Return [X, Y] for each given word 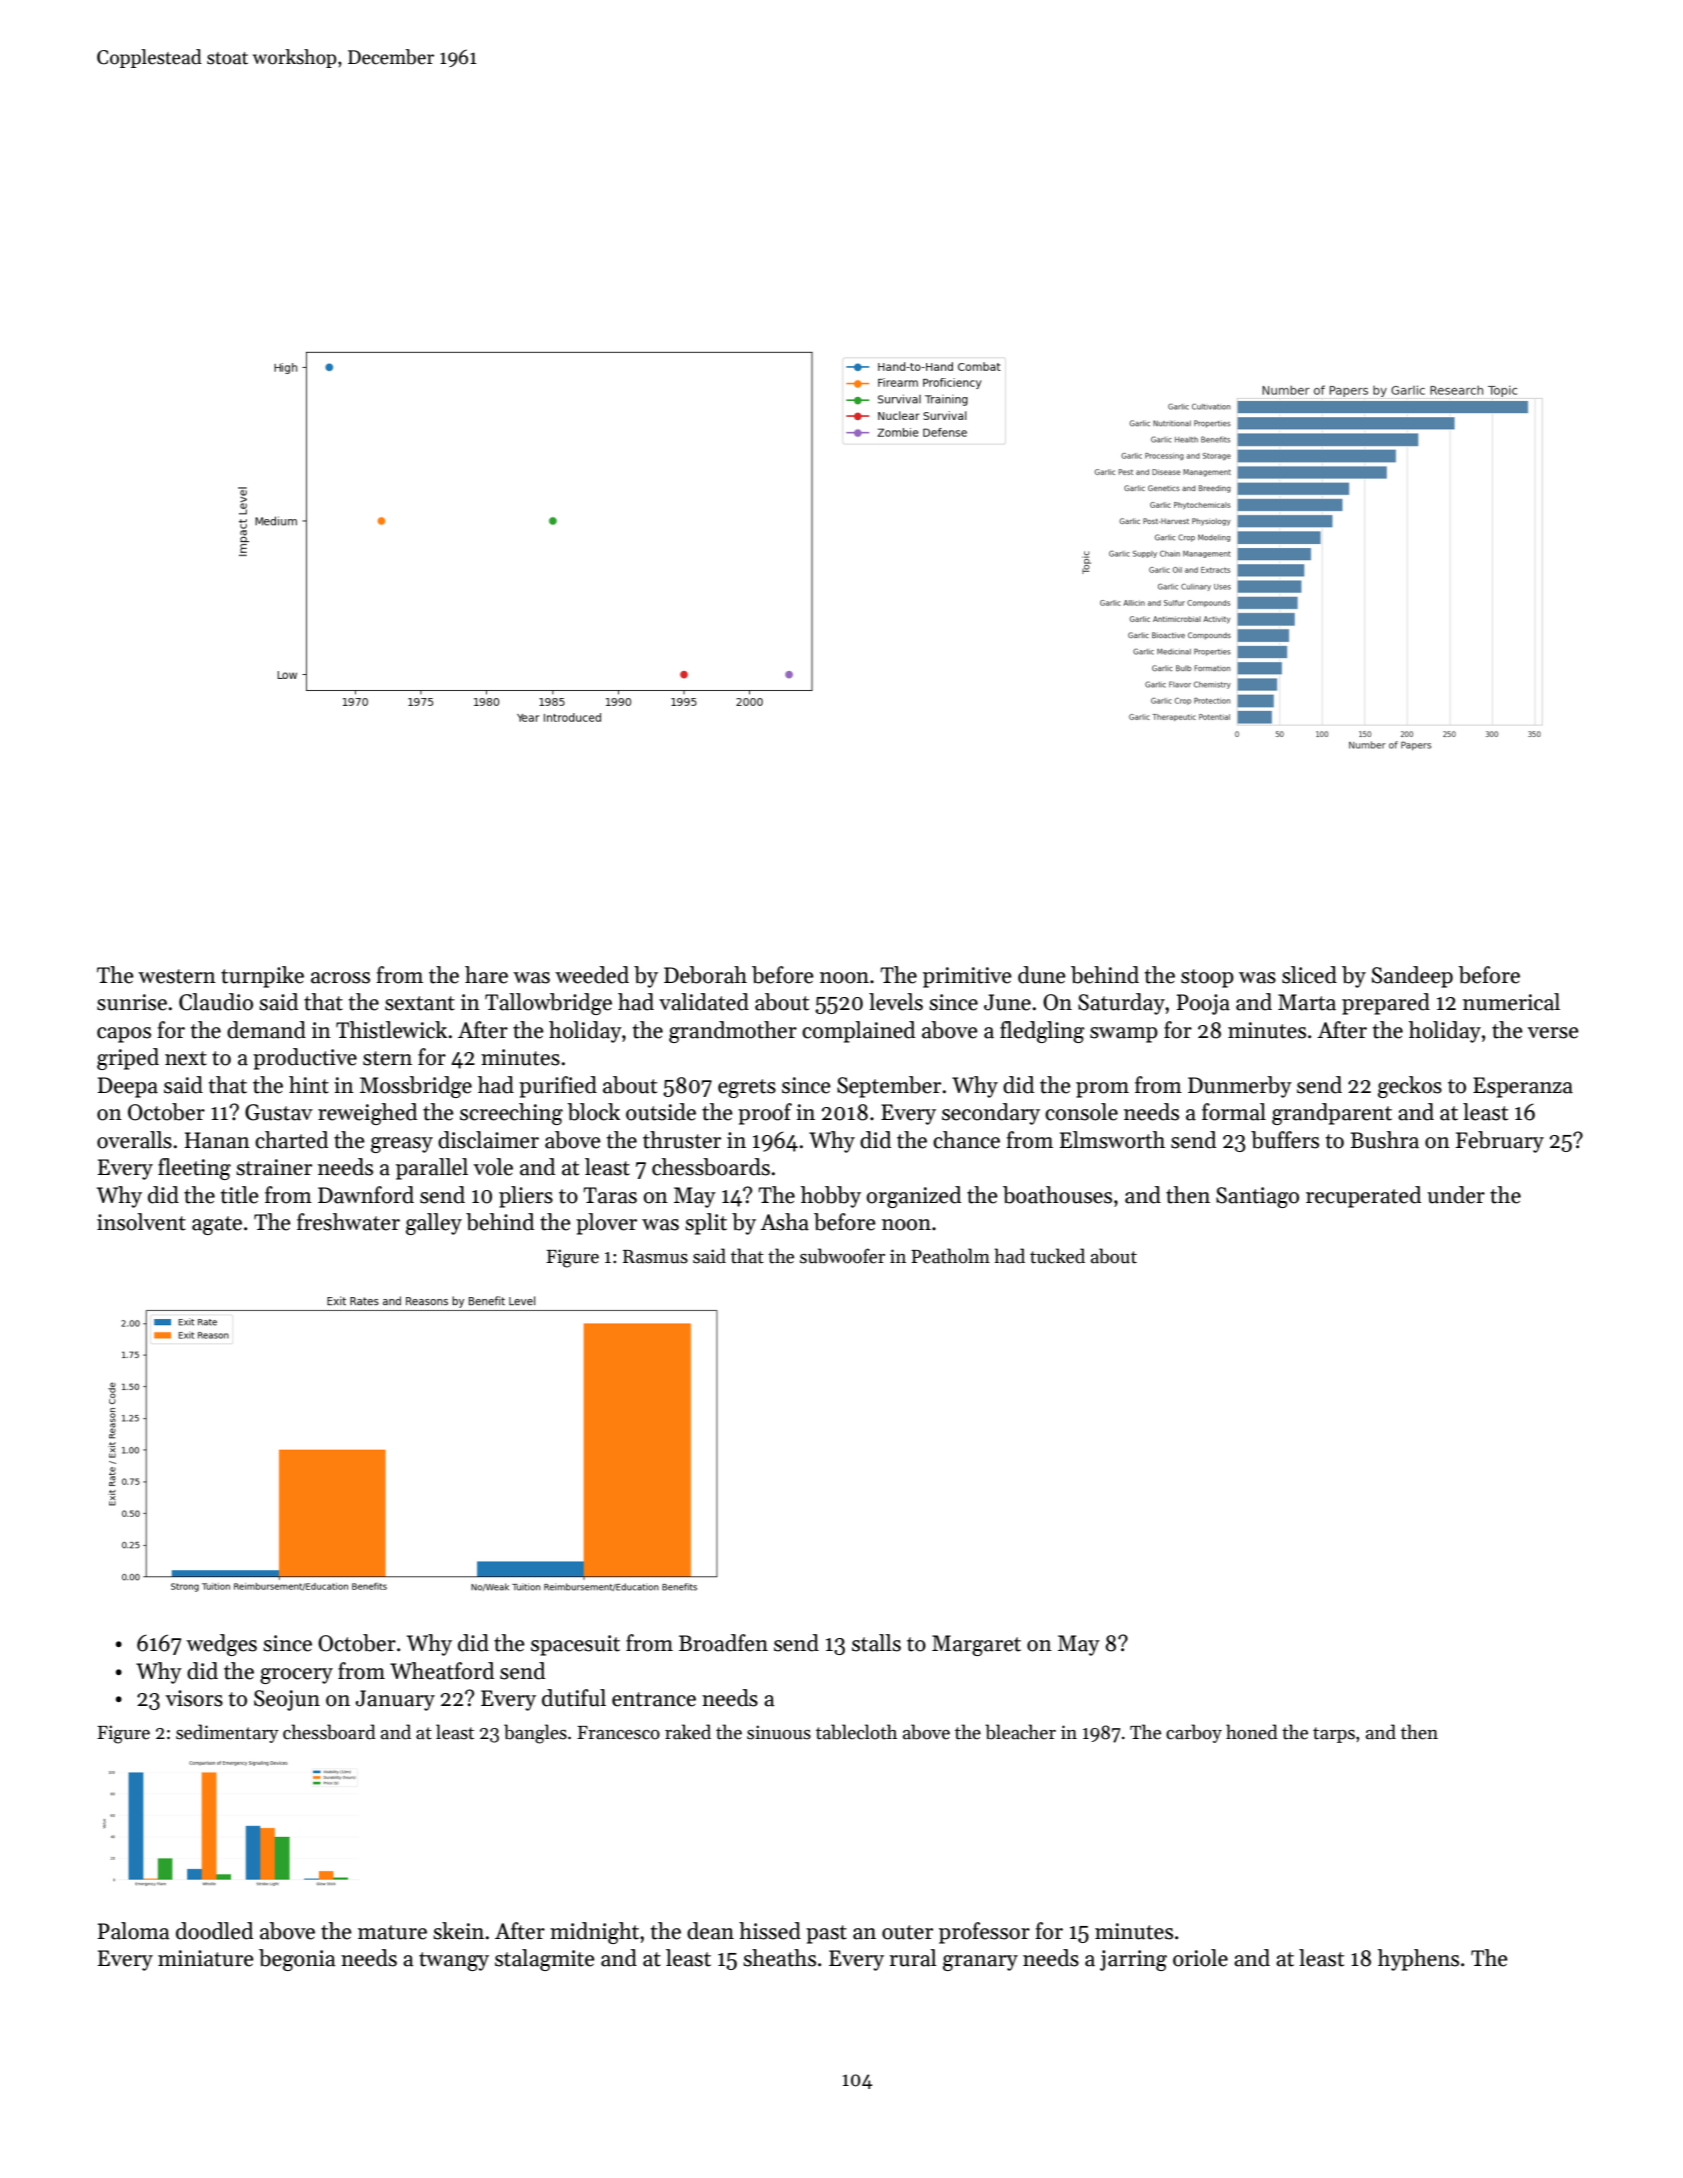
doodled [214, 1931]
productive [305, 1059]
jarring [1133, 1960]
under [1456, 1195]
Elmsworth [1112, 1140]
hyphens [1418, 1960]
